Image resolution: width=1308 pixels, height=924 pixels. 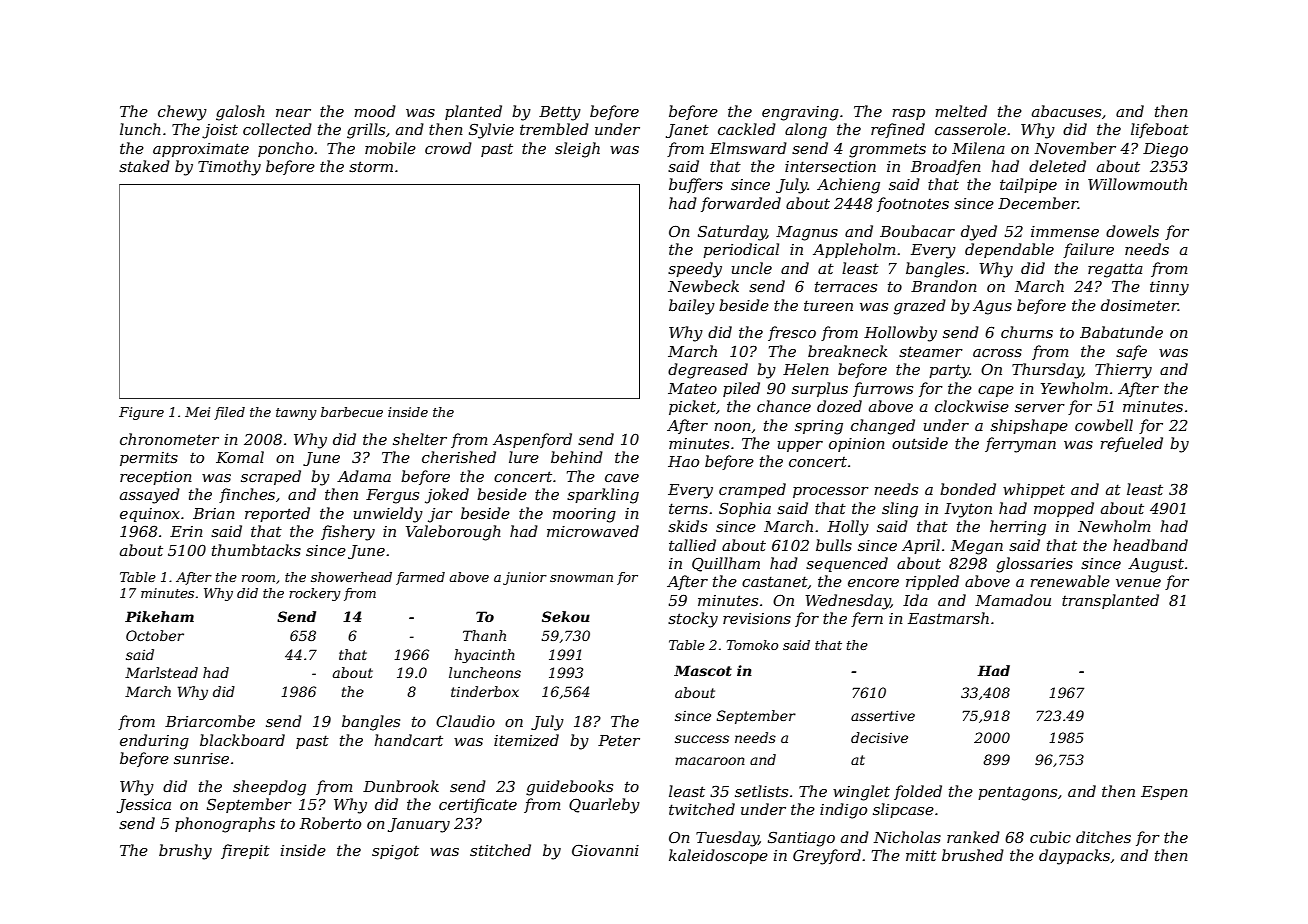 What do you see at coordinates (484, 656) in the image?
I see `hyacinth` at bounding box center [484, 656].
